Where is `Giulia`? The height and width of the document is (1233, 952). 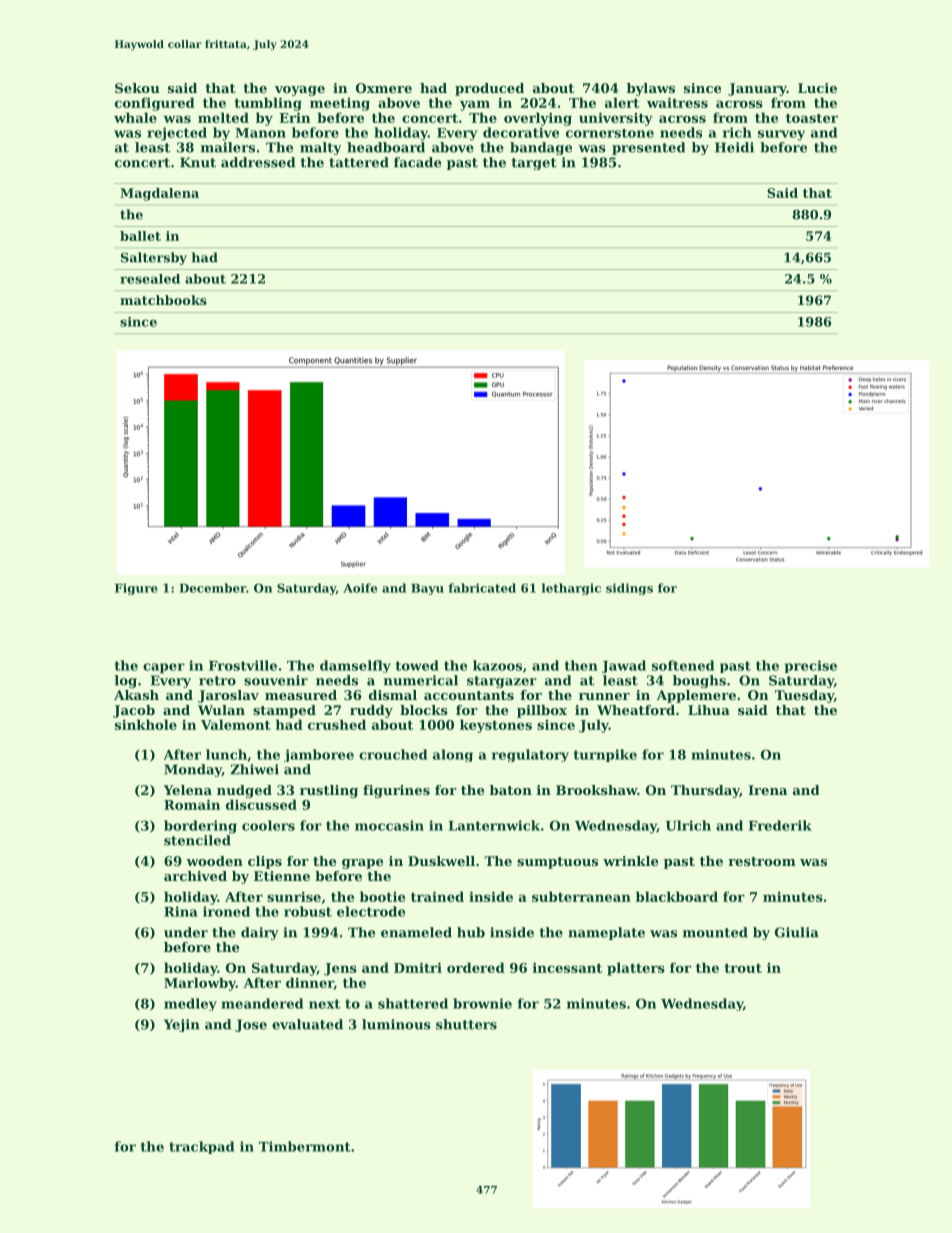
Giulia is located at coordinates (797, 932).
